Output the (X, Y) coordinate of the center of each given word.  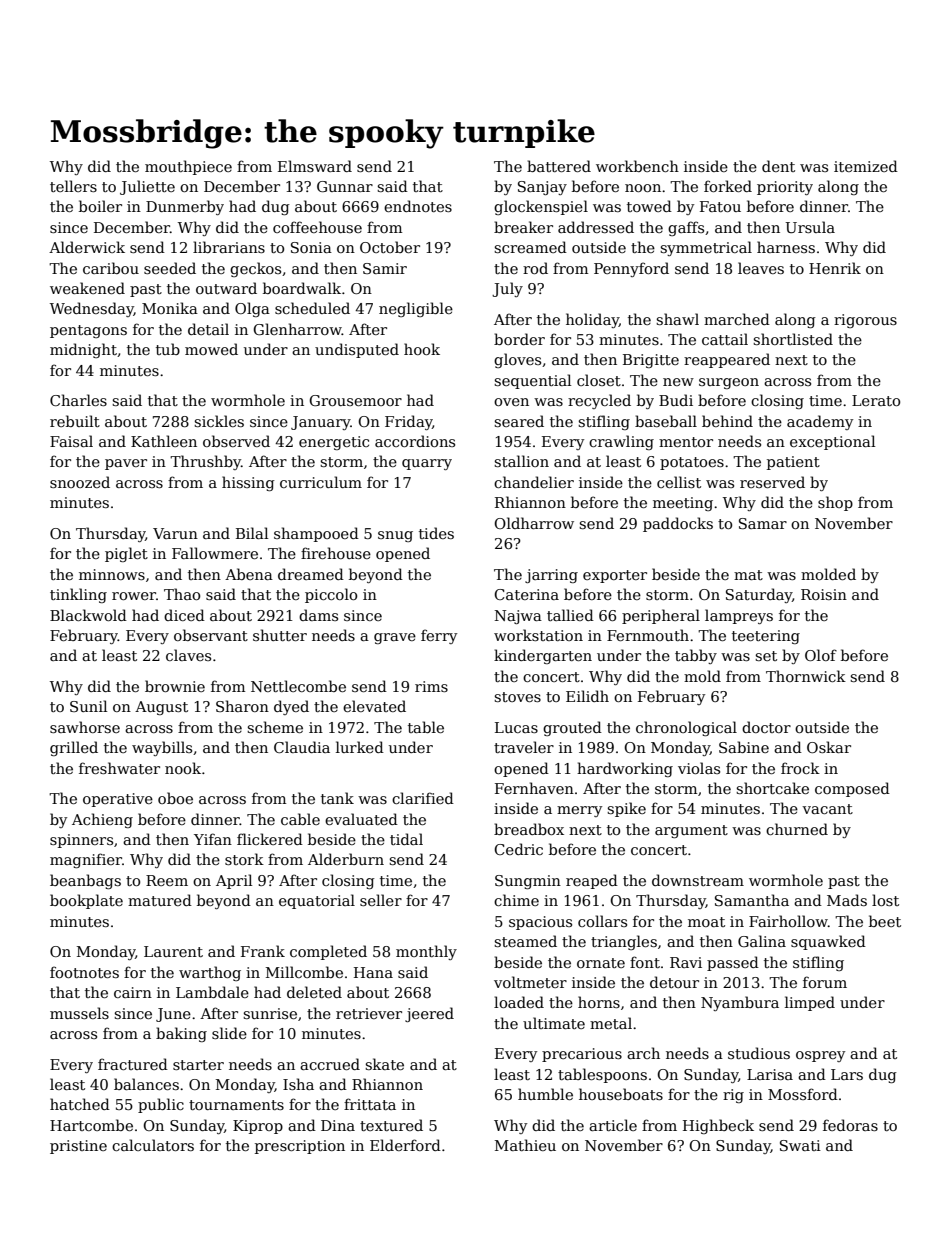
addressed (596, 227)
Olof (821, 655)
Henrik (835, 268)
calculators (153, 1145)
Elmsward (315, 166)
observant (211, 635)
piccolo (331, 595)
